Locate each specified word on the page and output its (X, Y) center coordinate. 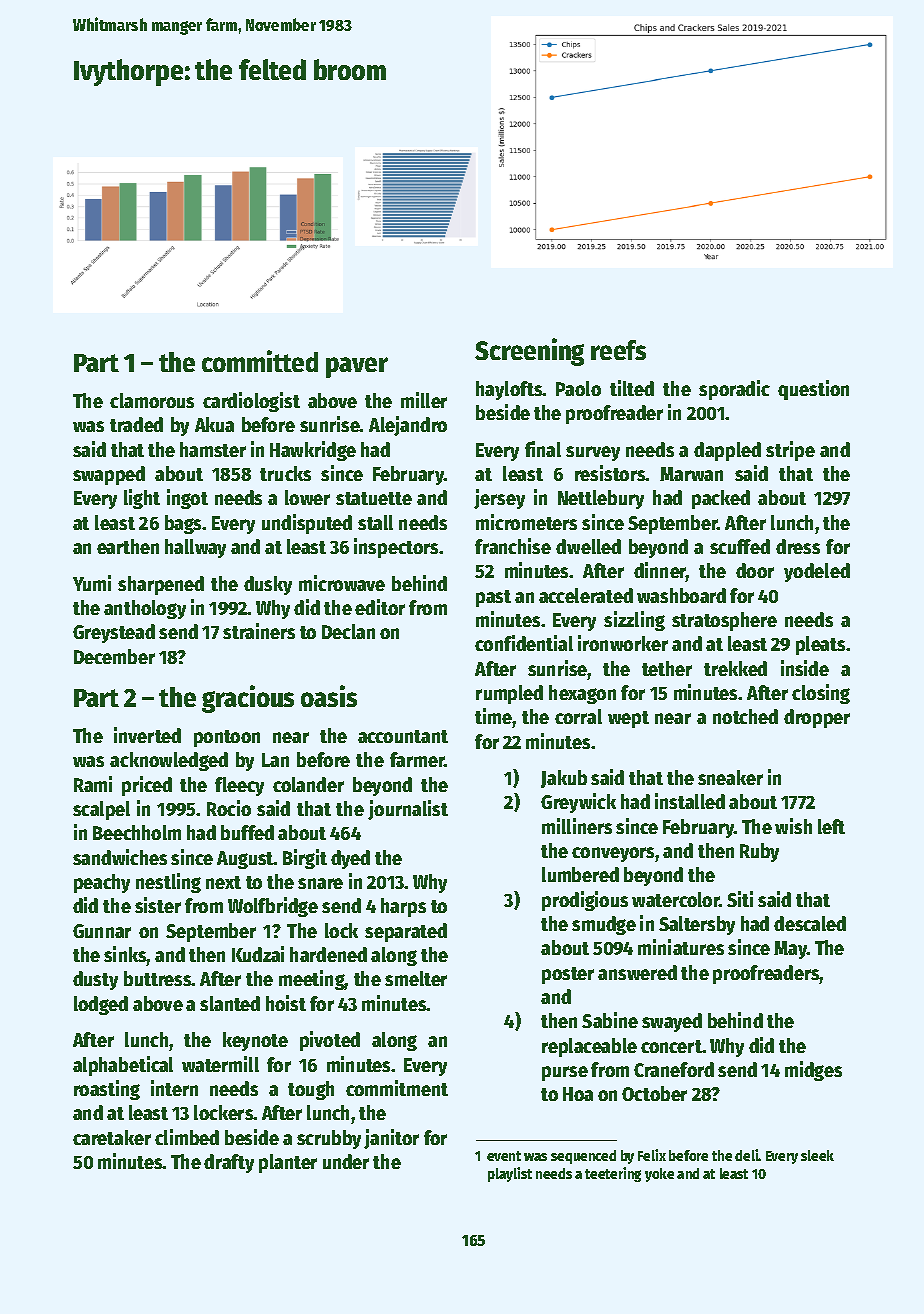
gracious (248, 699)
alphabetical (123, 1066)
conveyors (614, 854)
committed (260, 361)
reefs (618, 350)
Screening (529, 352)
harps (403, 907)
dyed (350, 859)
